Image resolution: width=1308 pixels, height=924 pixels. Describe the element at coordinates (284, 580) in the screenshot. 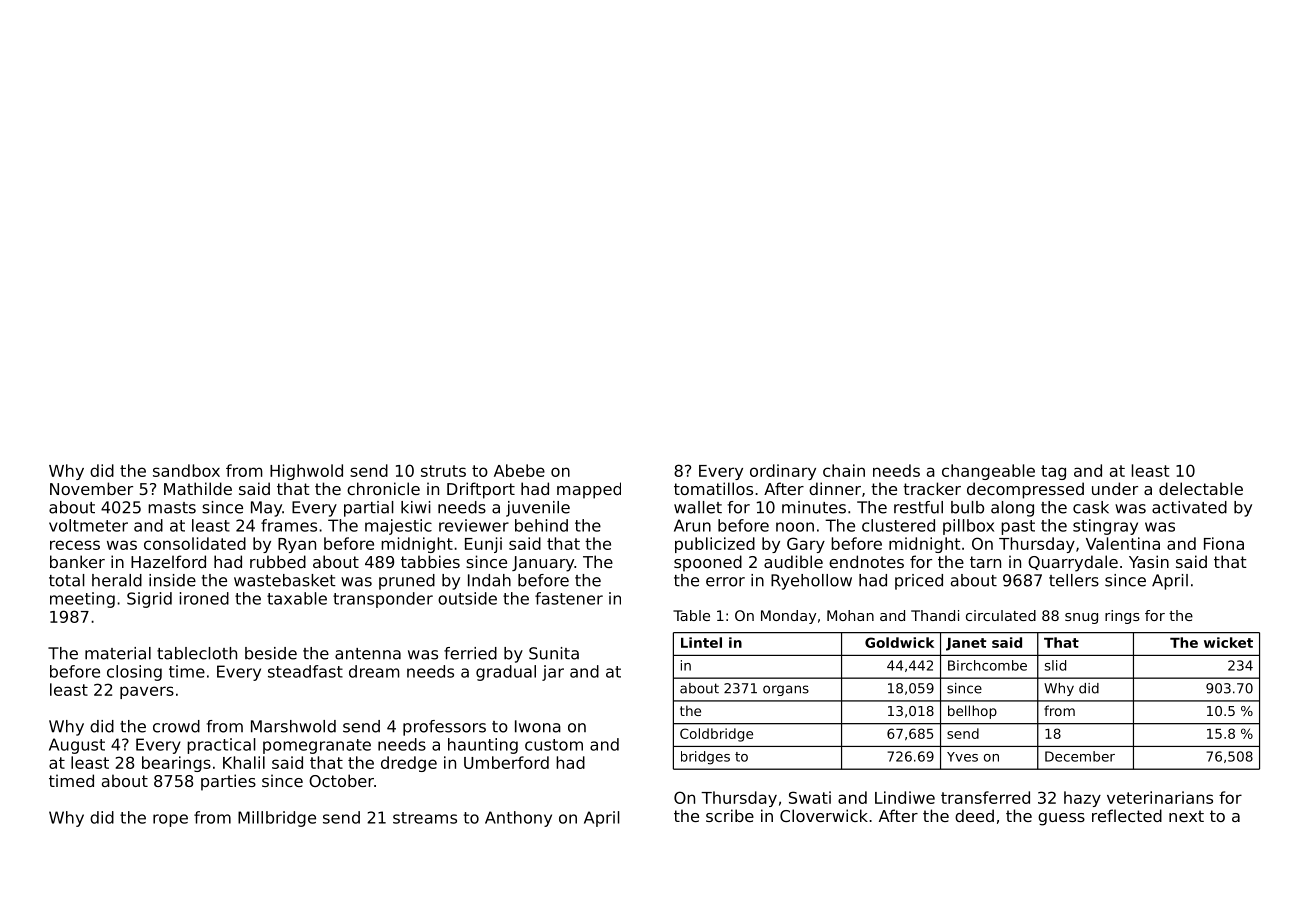

I see `wastebasket` at that location.
